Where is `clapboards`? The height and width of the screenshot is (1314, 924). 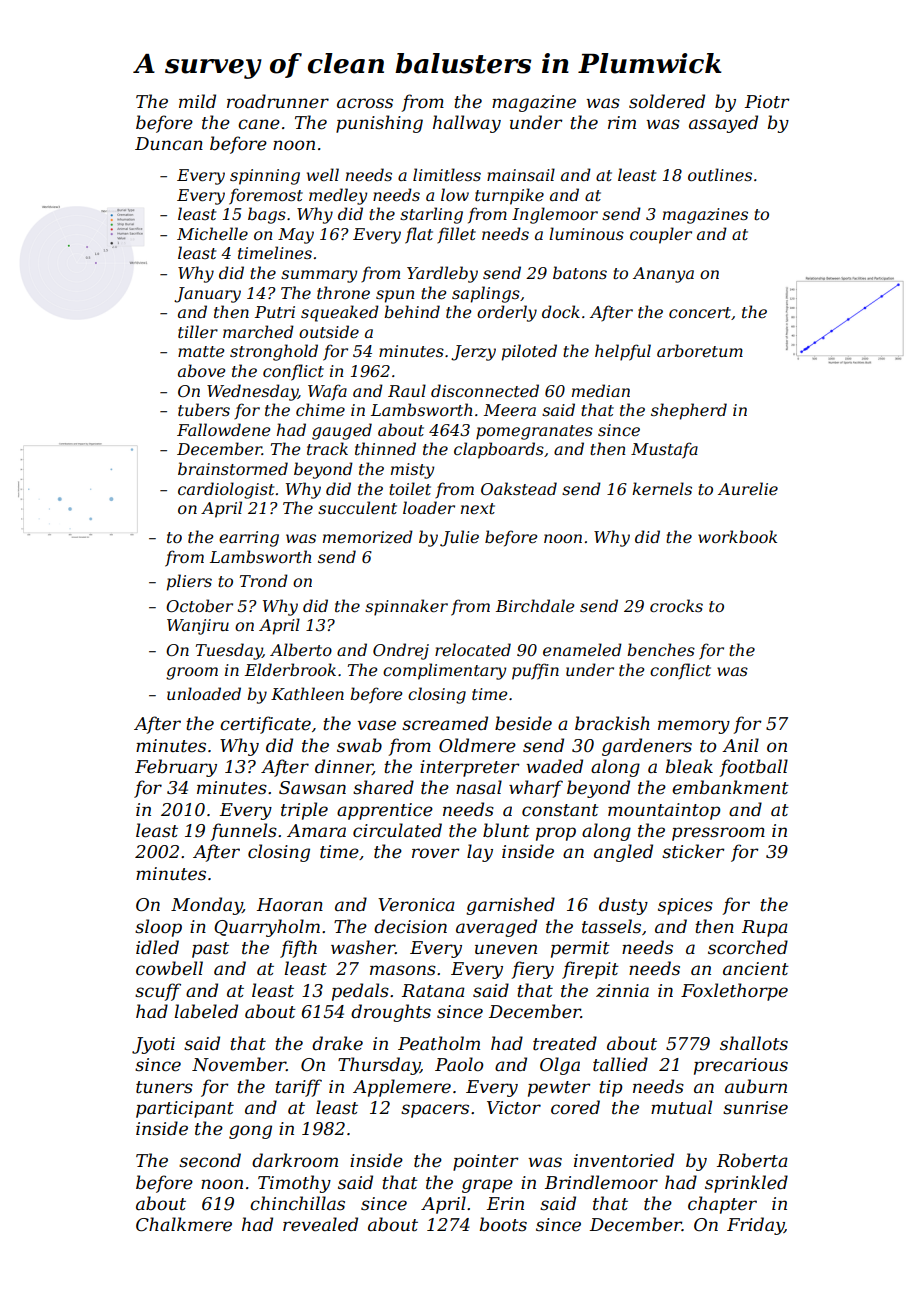
clapboards is located at coordinates (499, 450).
